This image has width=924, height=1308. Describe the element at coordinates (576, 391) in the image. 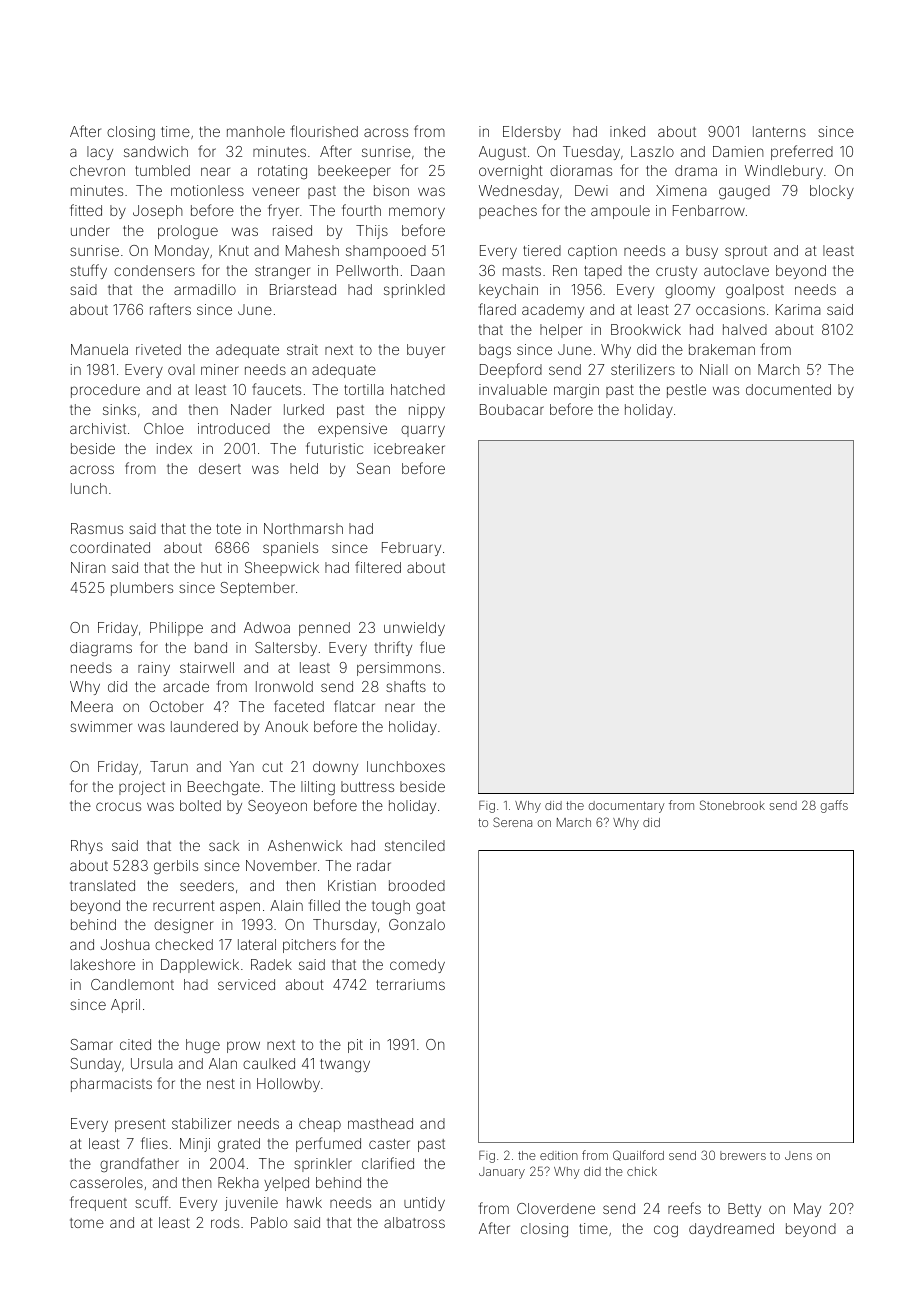

I see `margin` at that location.
